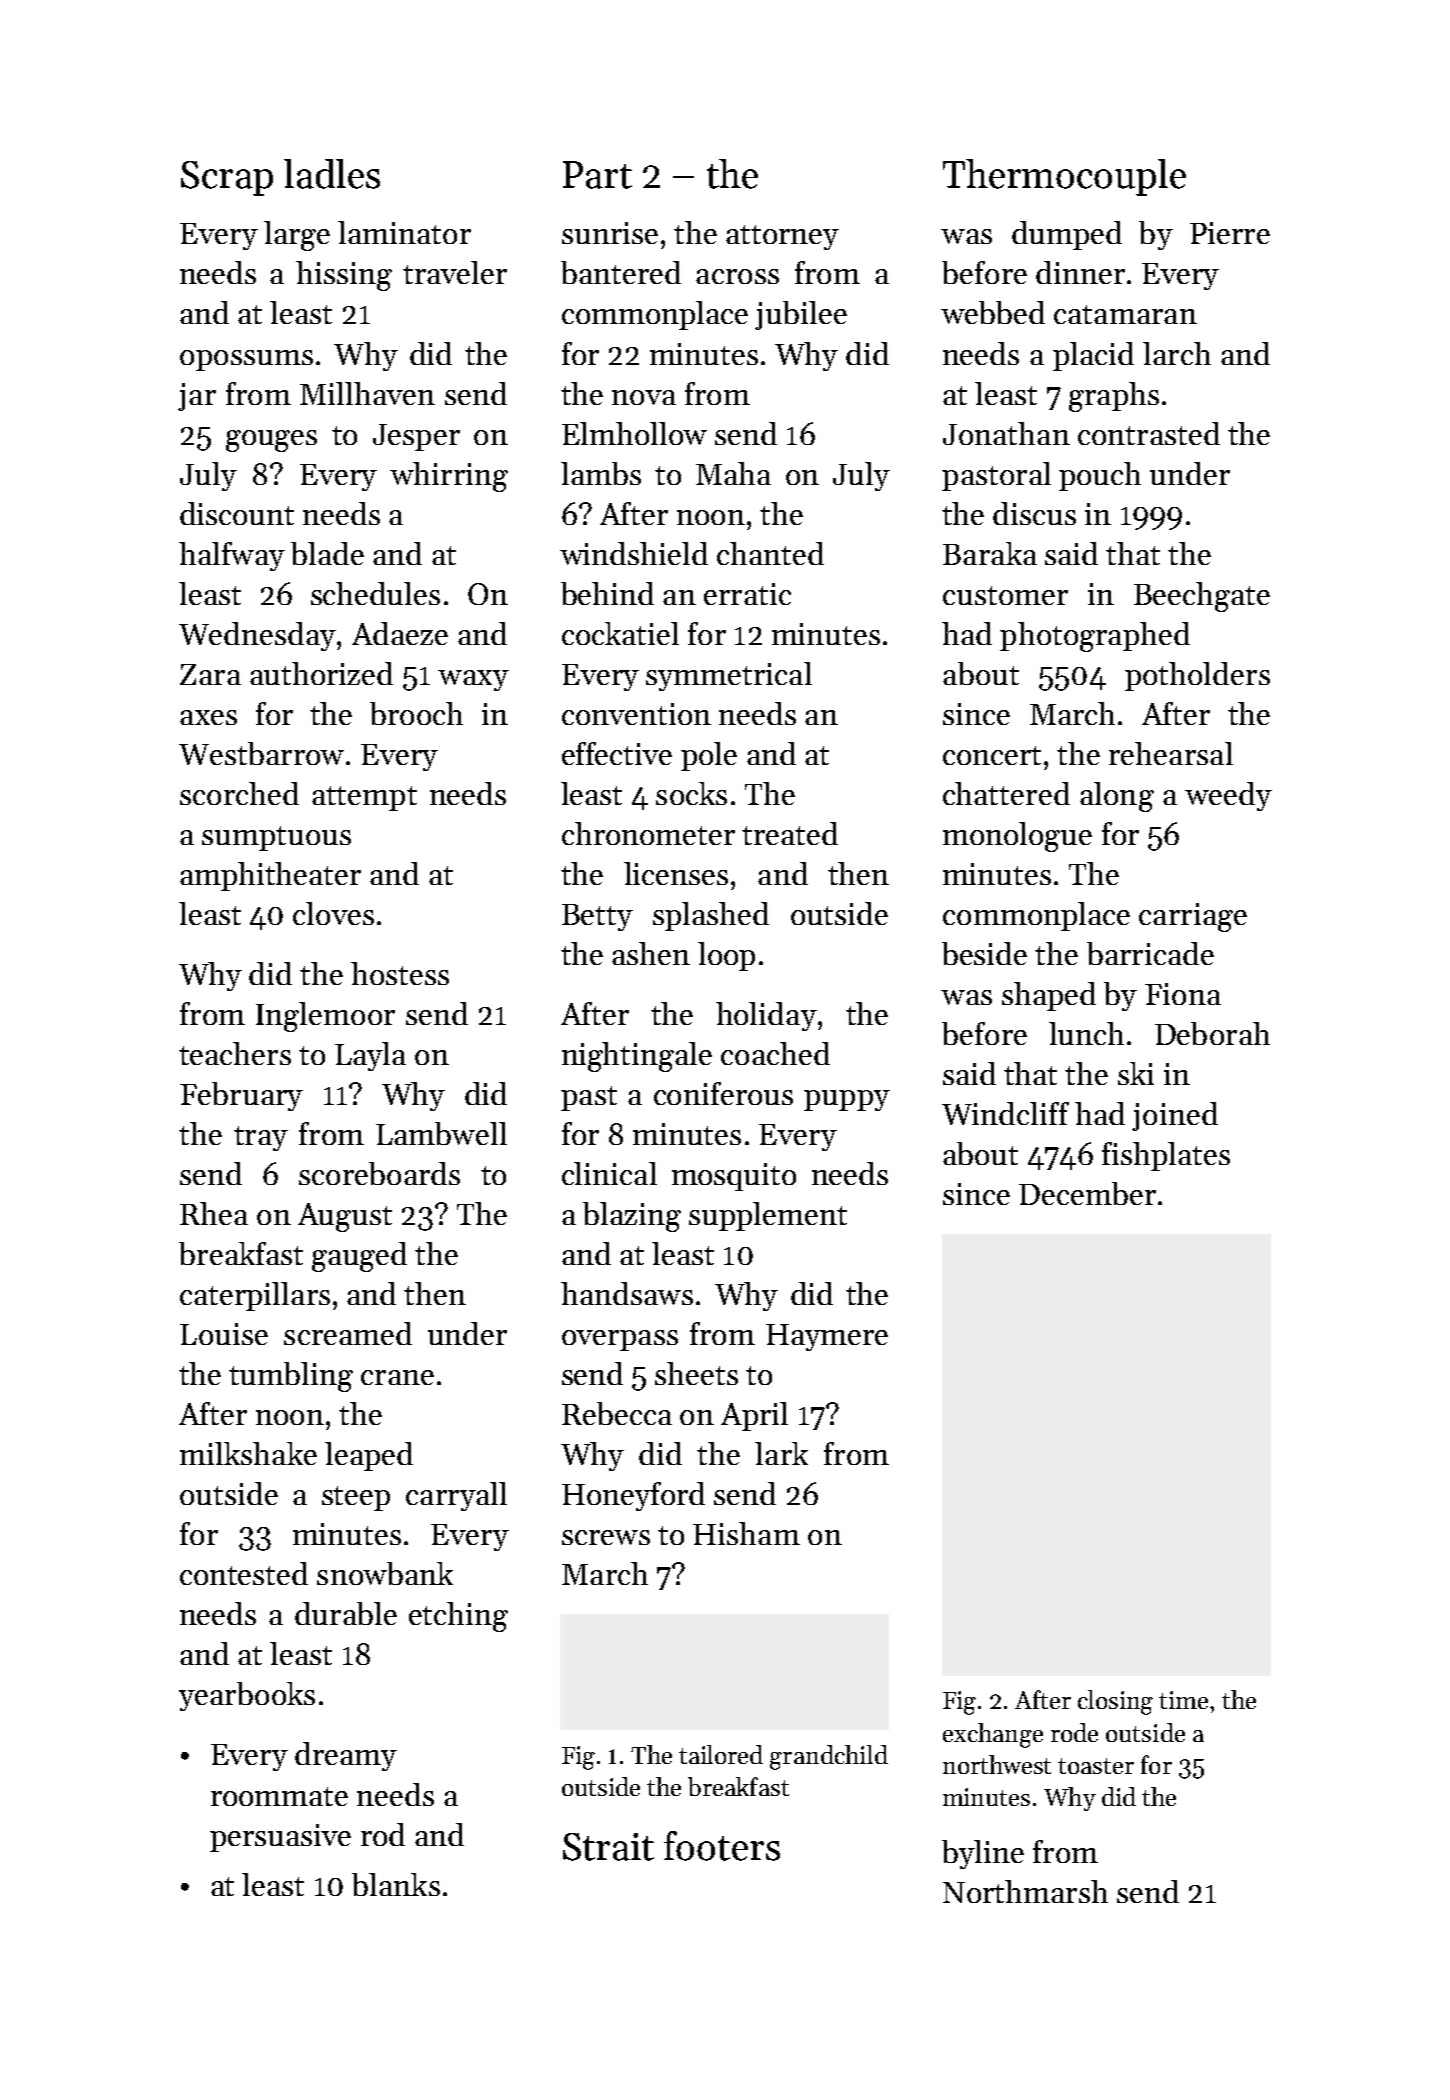 This screenshot has width=1450, height=2100. I want to click on Part, so click(597, 175).
